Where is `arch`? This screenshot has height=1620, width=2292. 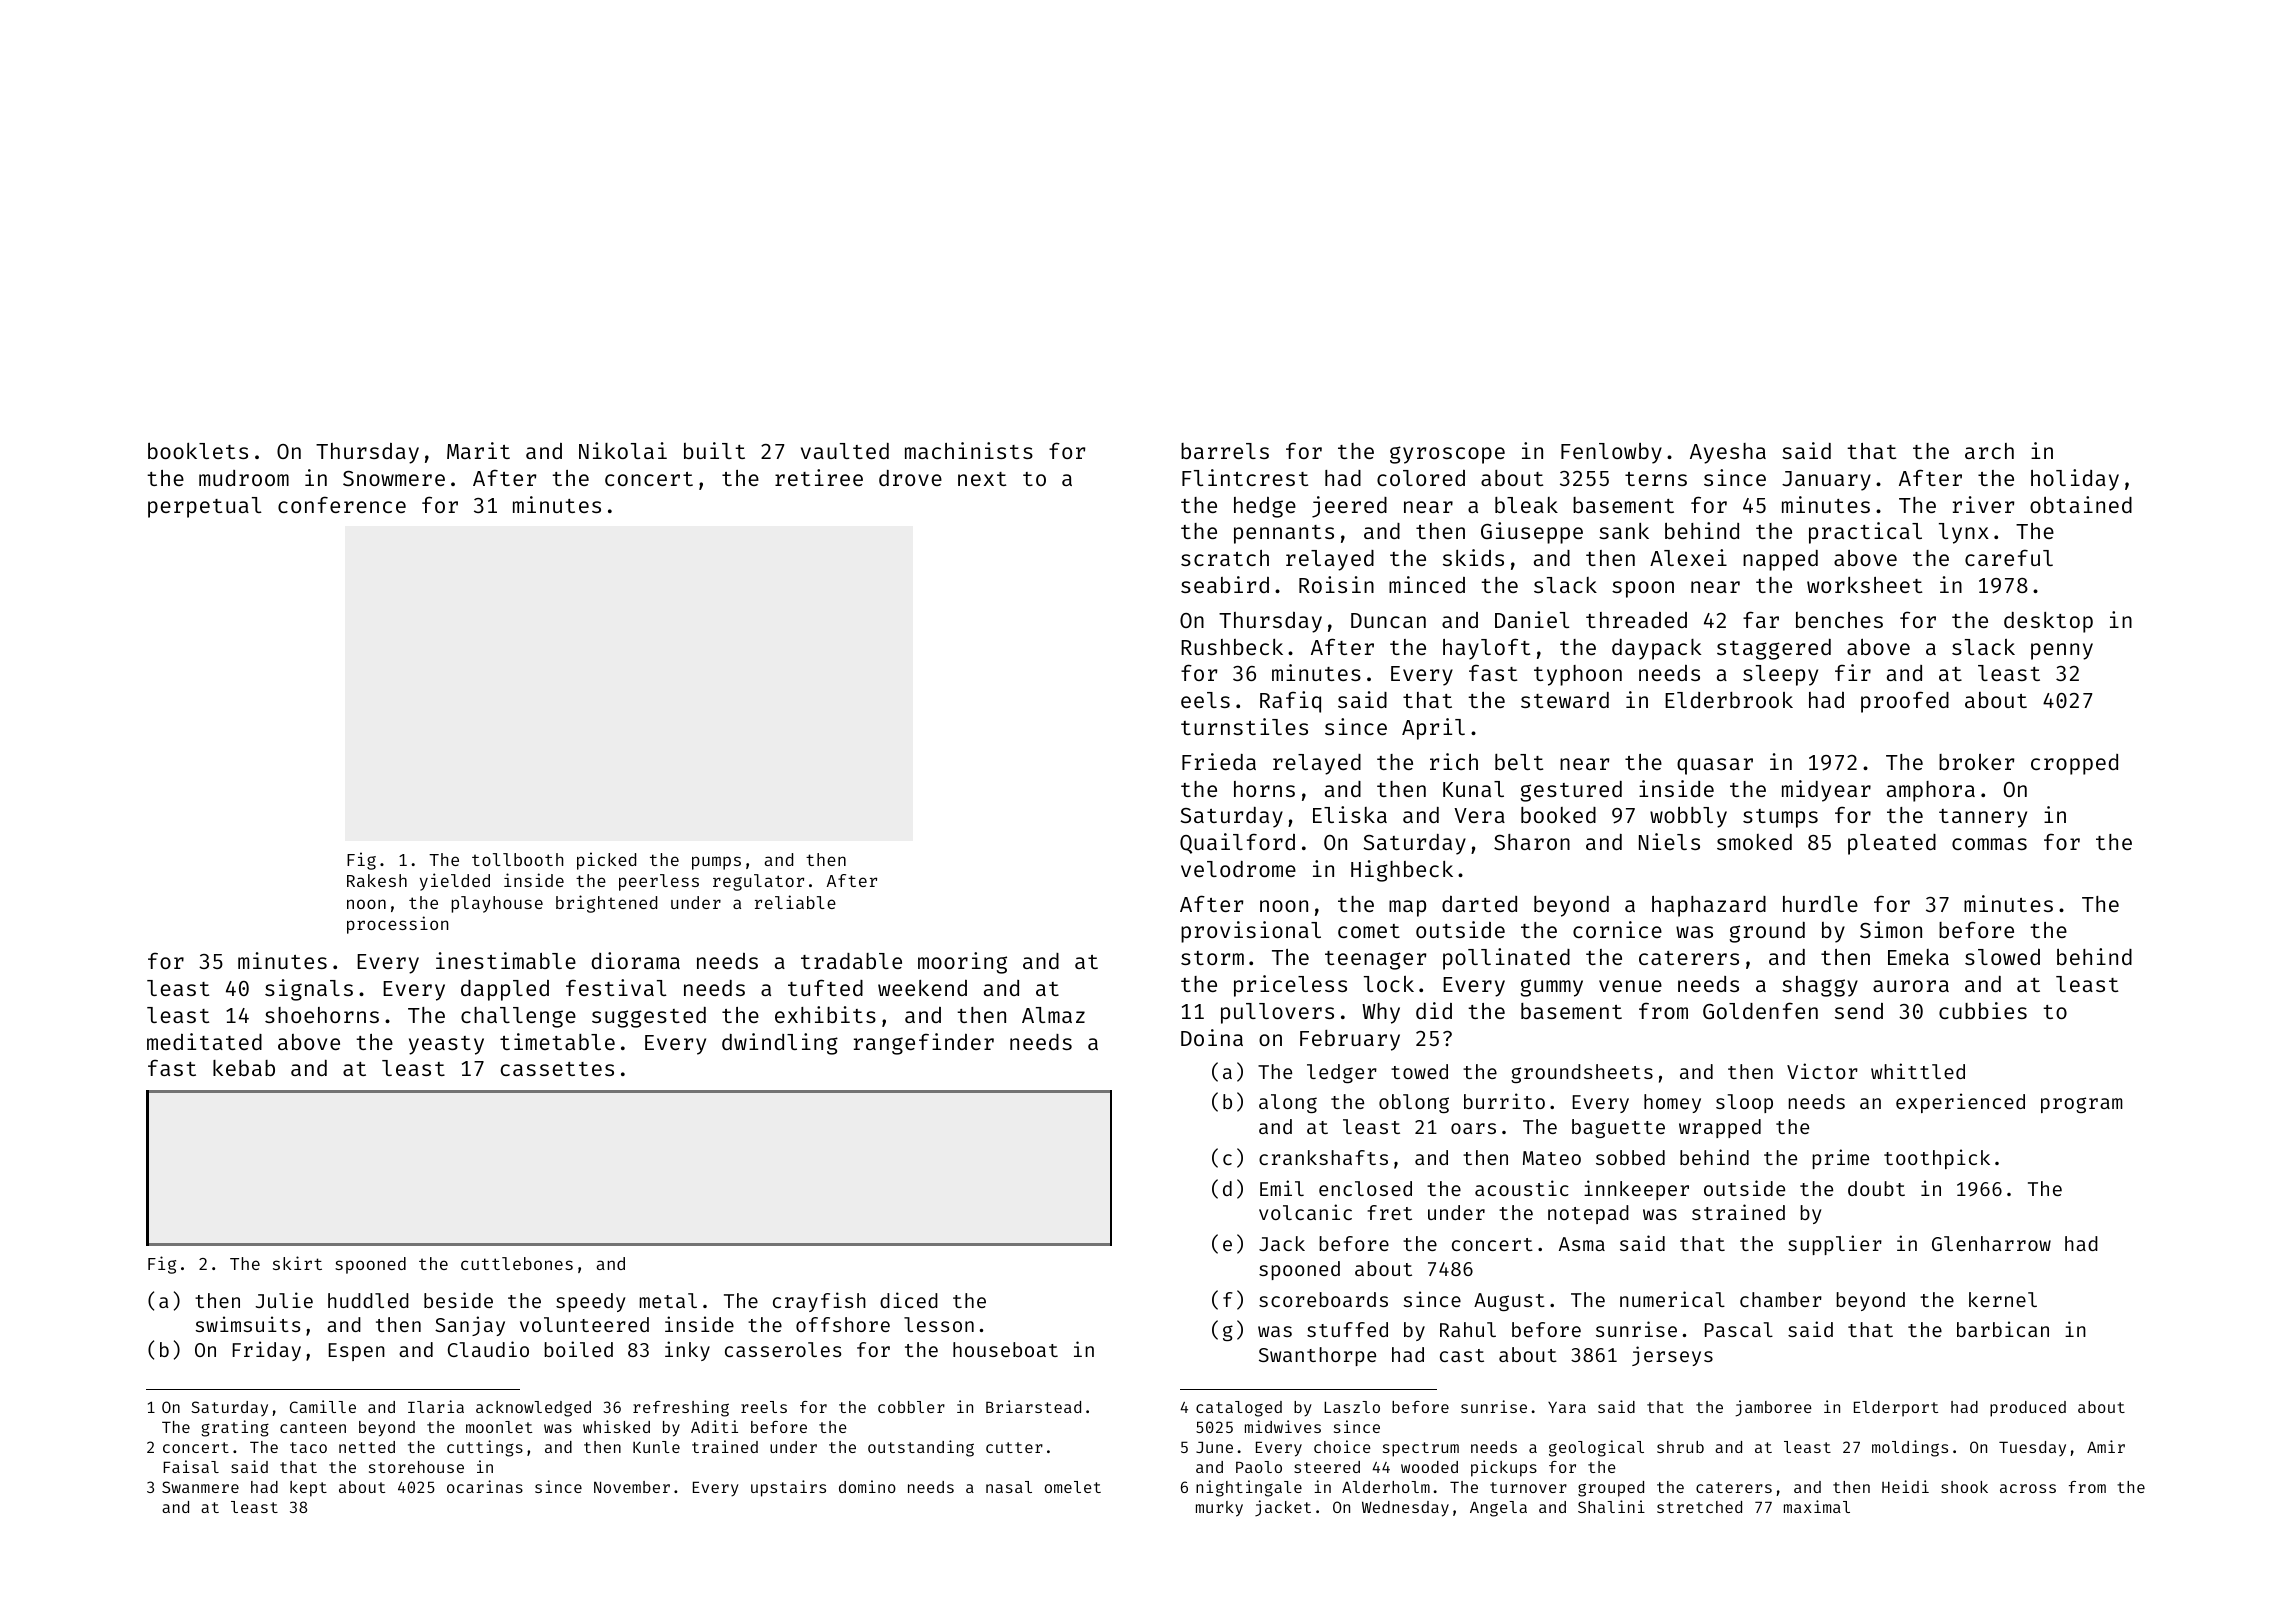
arch is located at coordinates (1989, 451).
